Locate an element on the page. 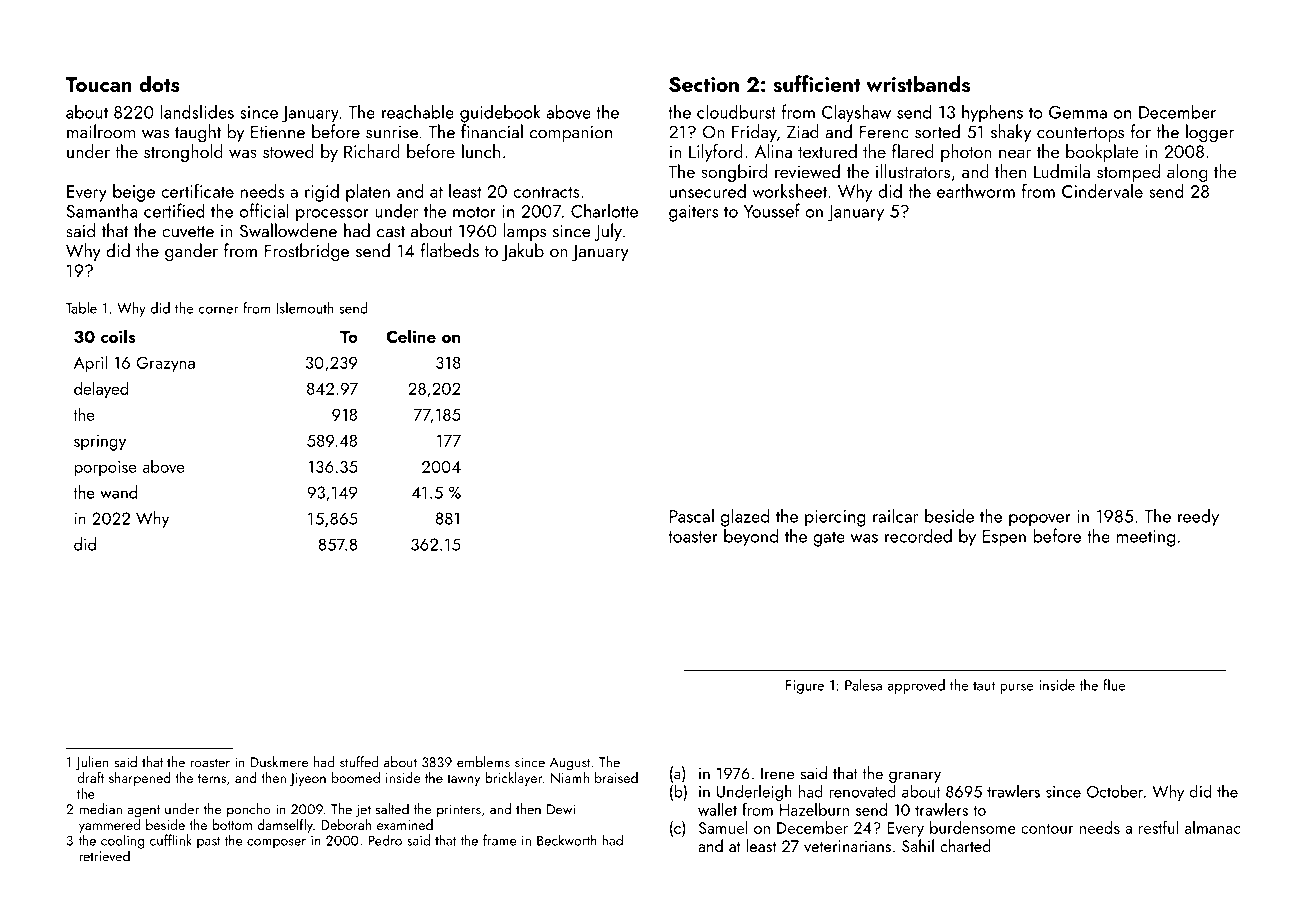  emblems is located at coordinates (483, 762).
